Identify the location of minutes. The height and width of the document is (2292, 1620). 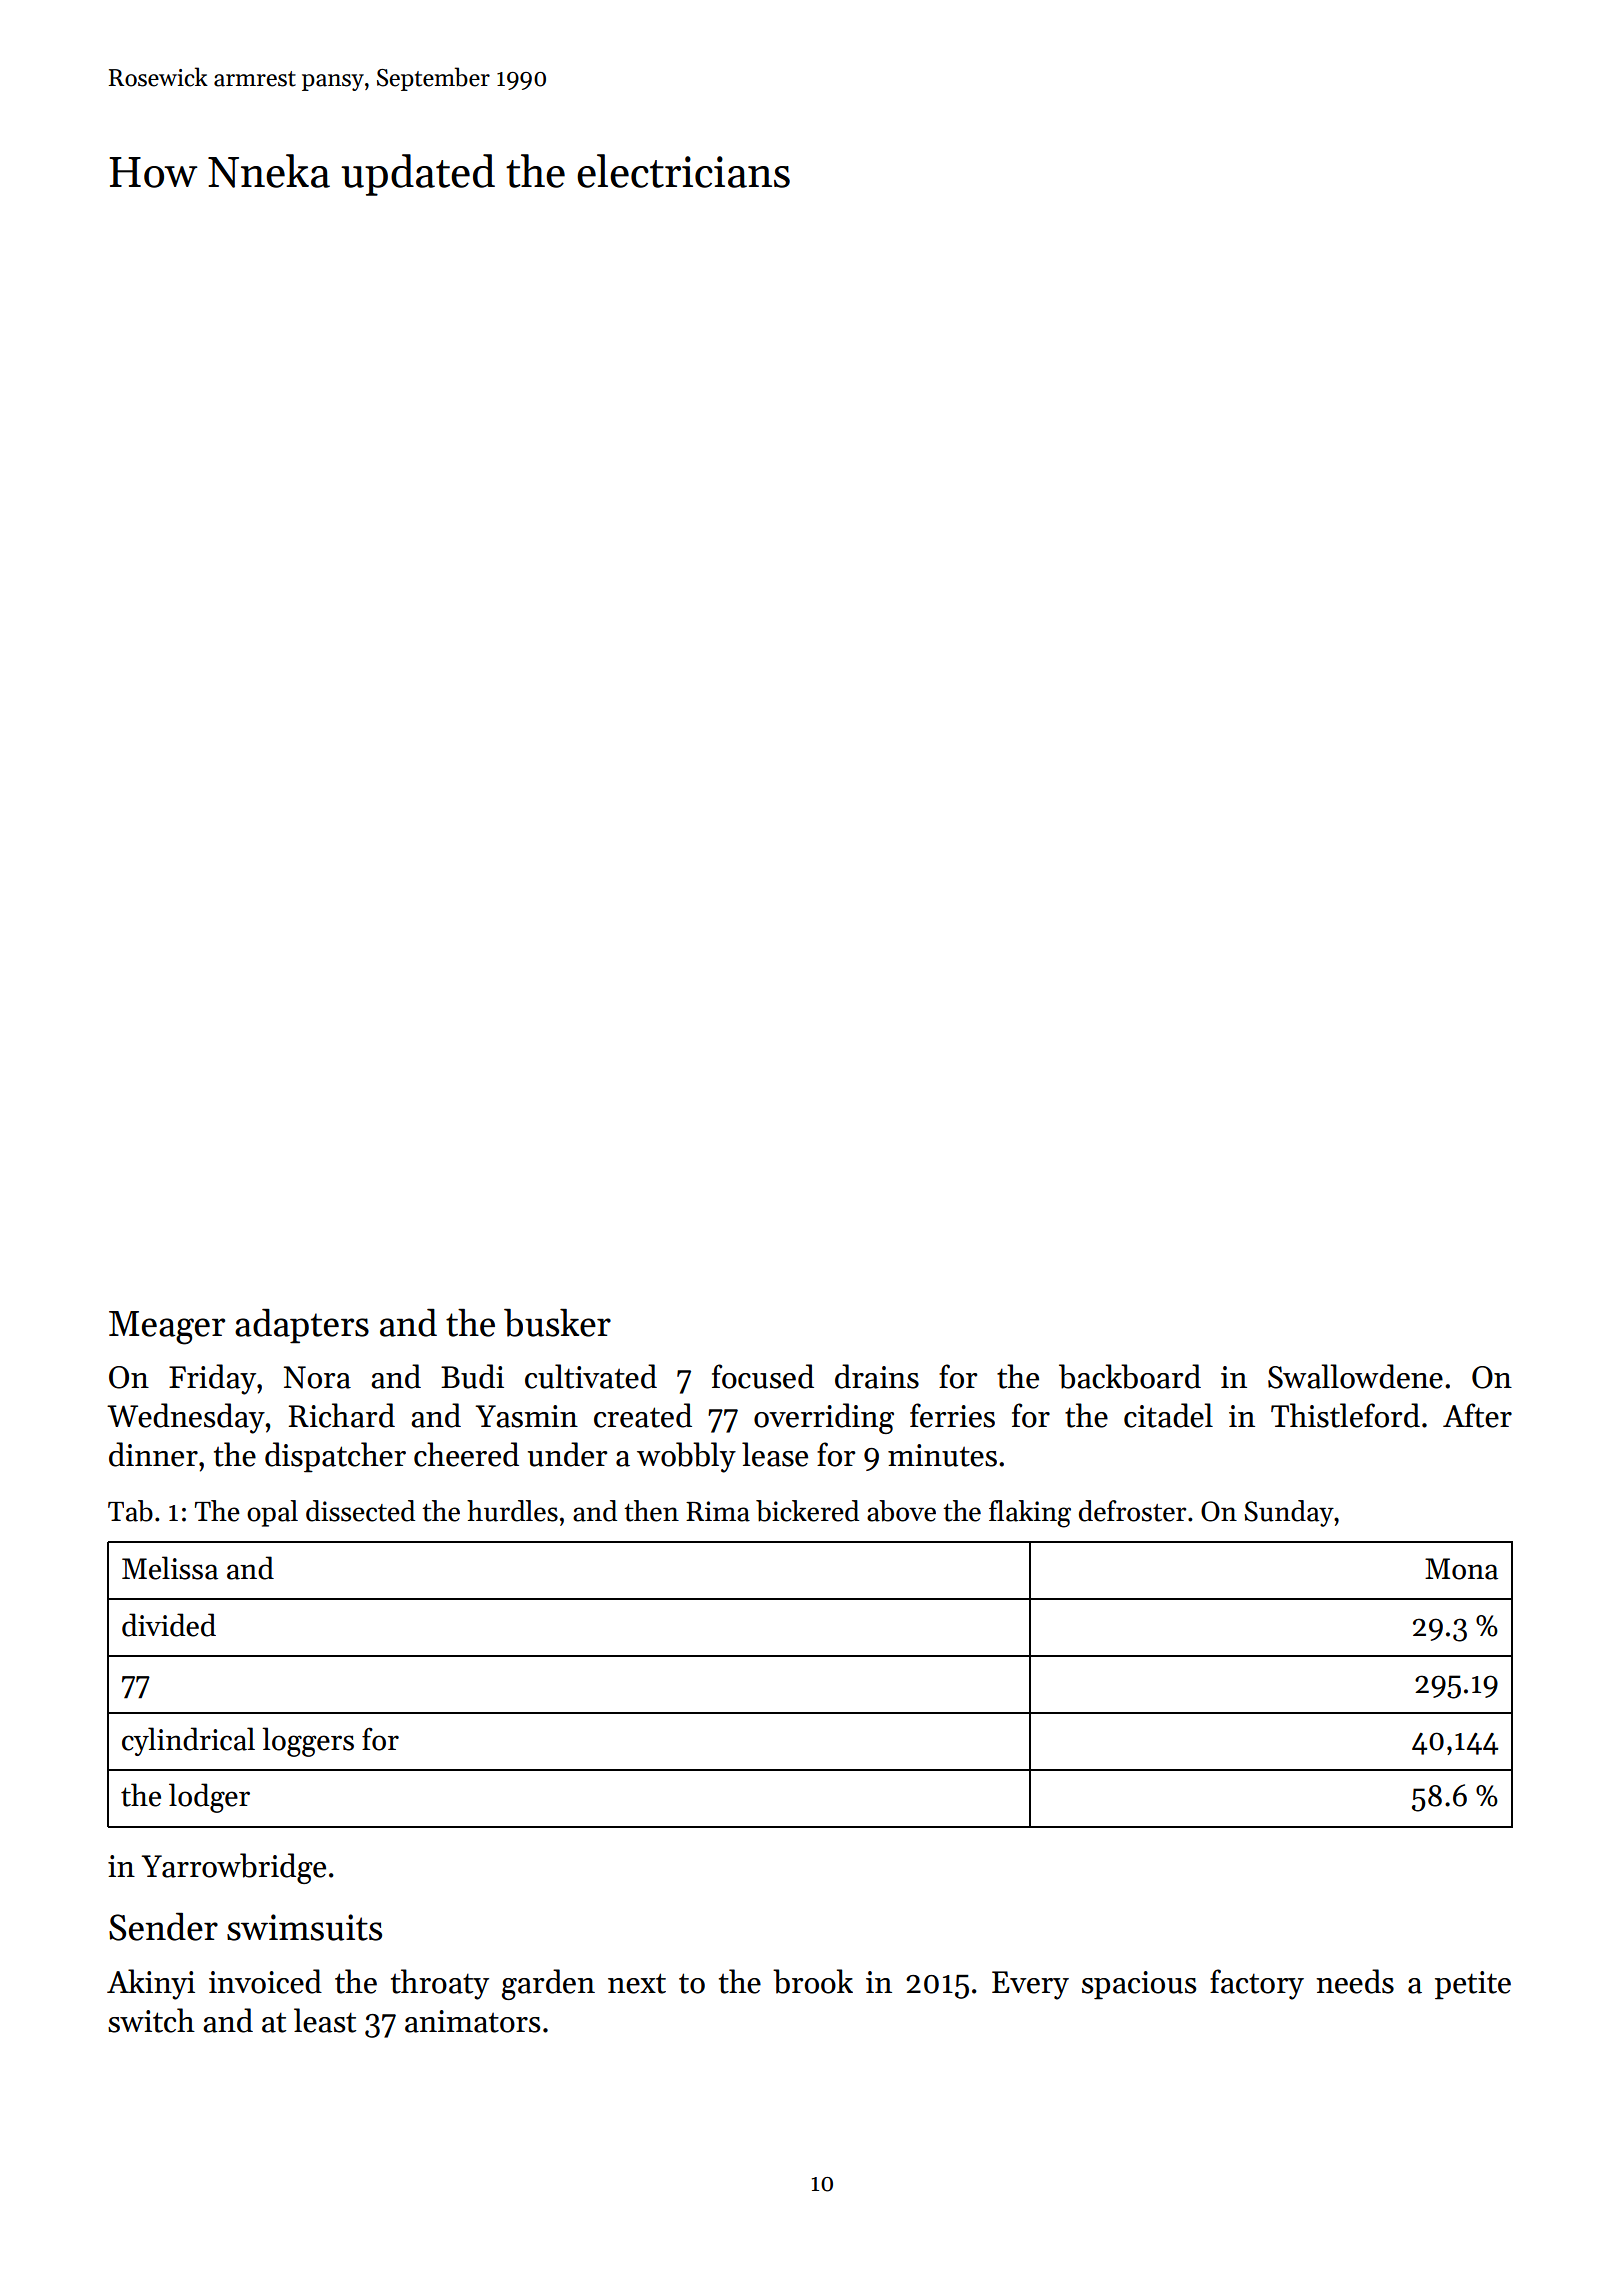
(942, 1455).
